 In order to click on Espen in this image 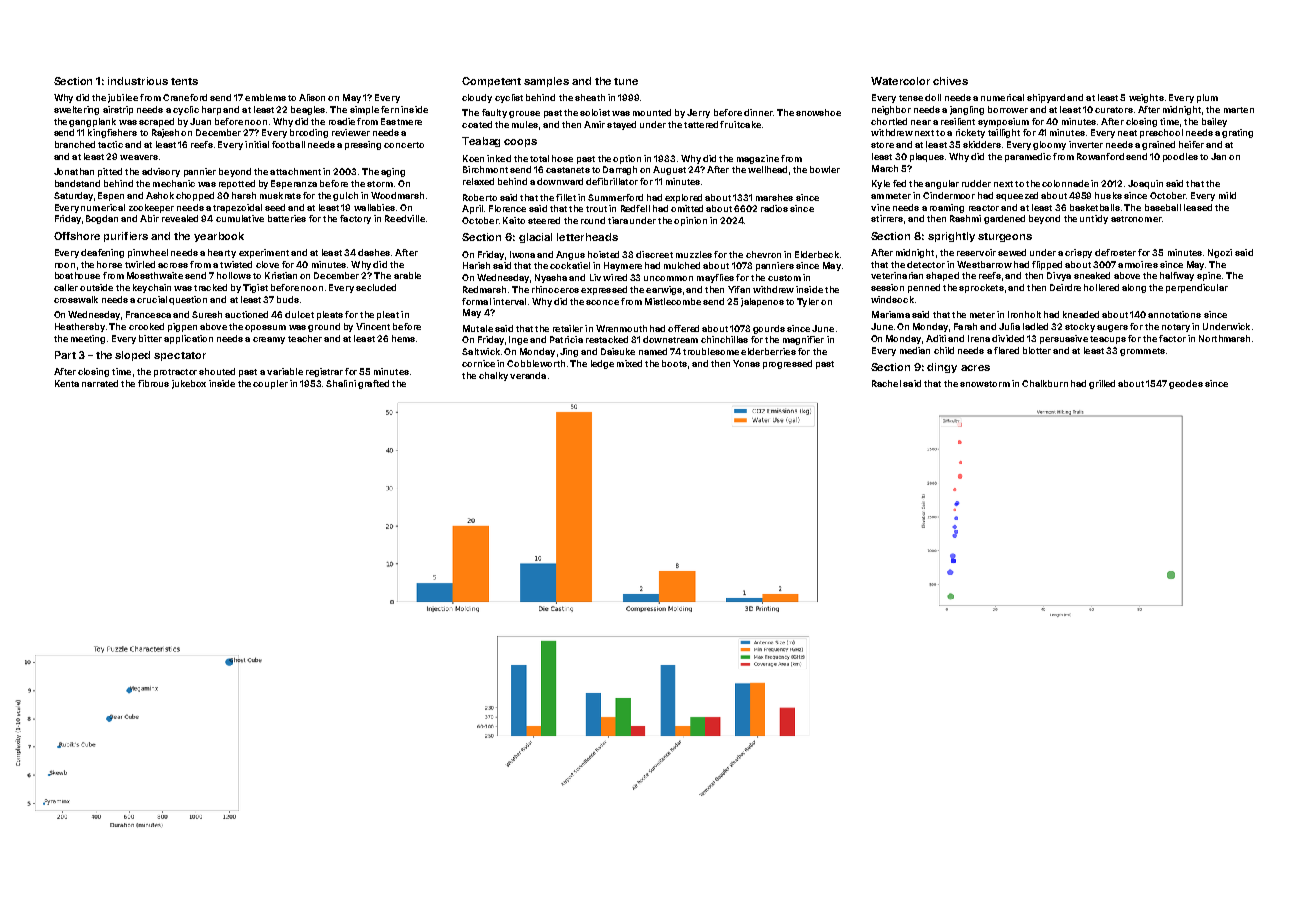, I will do `click(111, 196)`.
